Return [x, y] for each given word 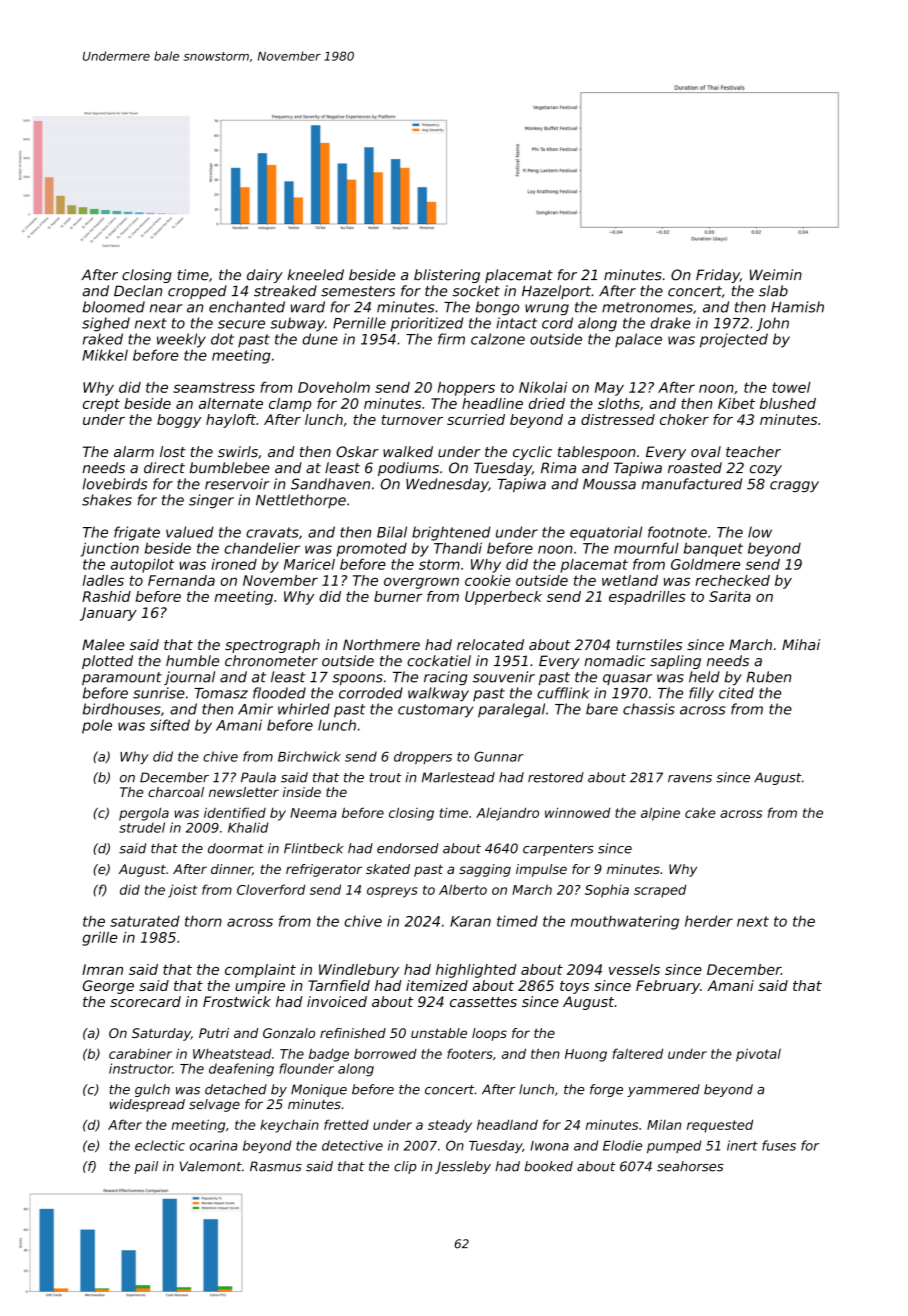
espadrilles [647, 598]
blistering [447, 276]
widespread [147, 1105]
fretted [346, 1124]
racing [446, 678]
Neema [313, 813]
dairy [265, 276]
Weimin [776, 275]
